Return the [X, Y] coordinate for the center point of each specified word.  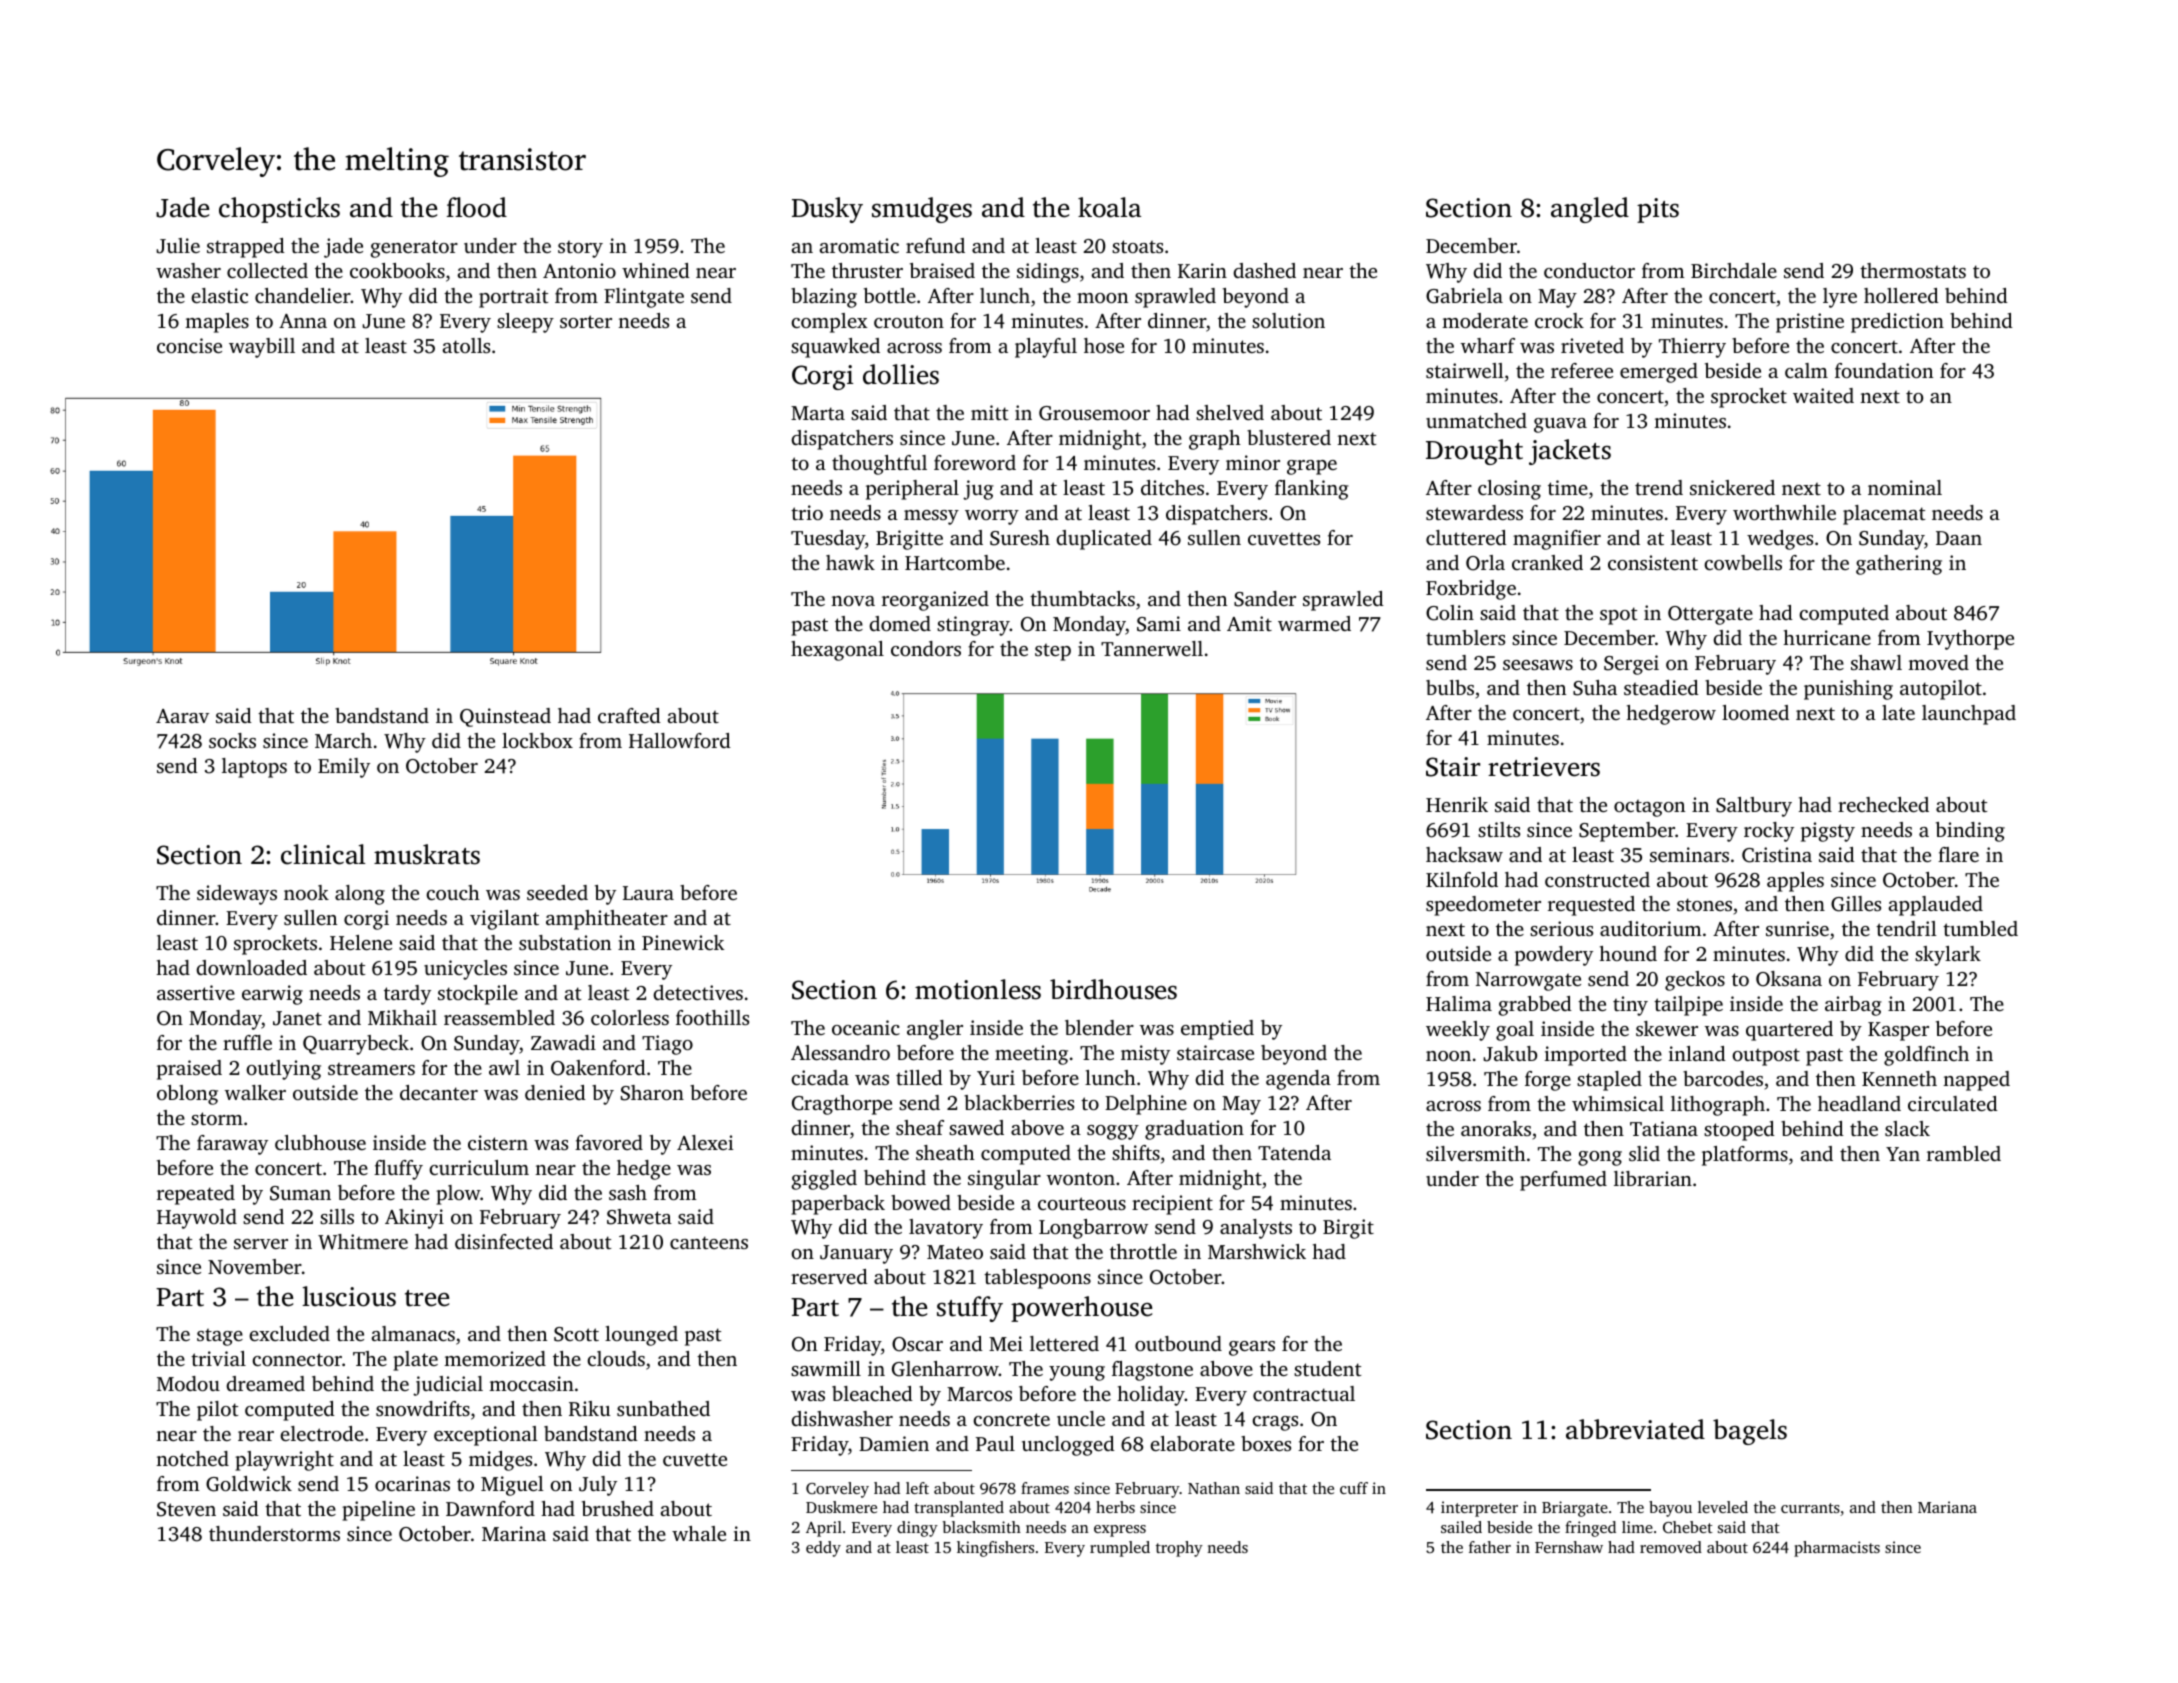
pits [1658, 210]
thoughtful [879, 465]
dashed [1264, 270]
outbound [1178, 1343]
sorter [586, 321]
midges [500, 1461]
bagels [1750, 1432]
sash [628, 1192]
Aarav [182, 716]
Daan [1959, 538]
